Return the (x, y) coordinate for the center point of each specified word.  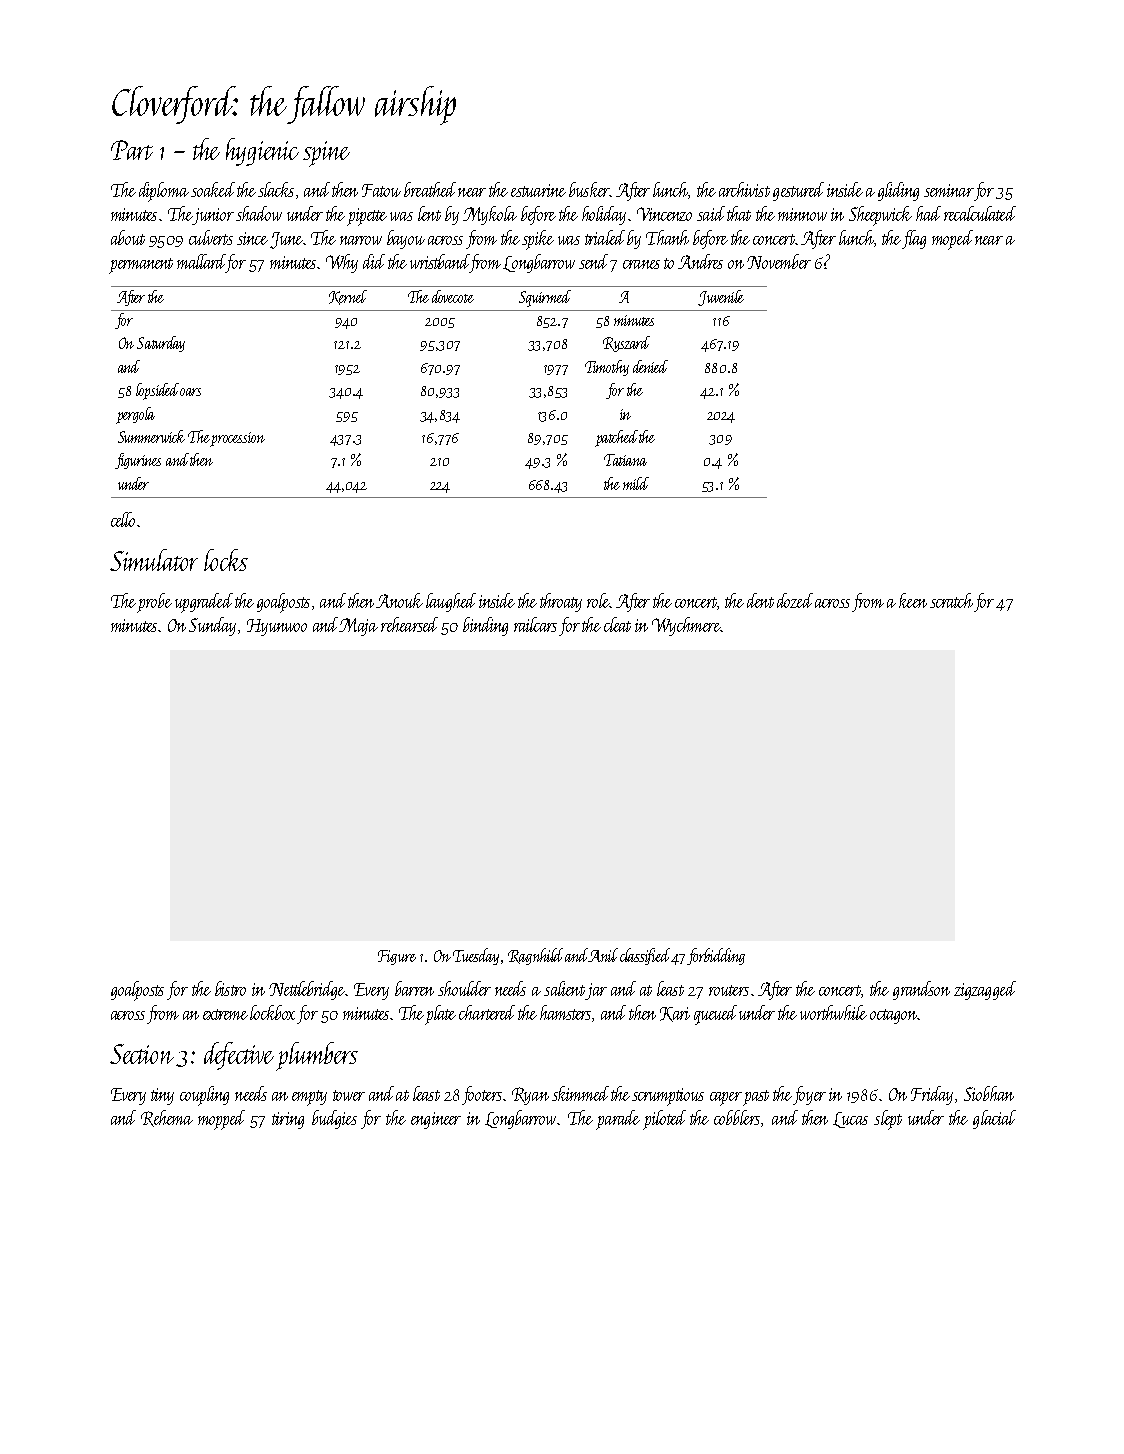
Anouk (399, 600)
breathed (430, 189)
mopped (221, 1120)
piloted (664, 1120)
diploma (164, 192)
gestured (798, 191)
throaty (561, 602)
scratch (951, 600)
